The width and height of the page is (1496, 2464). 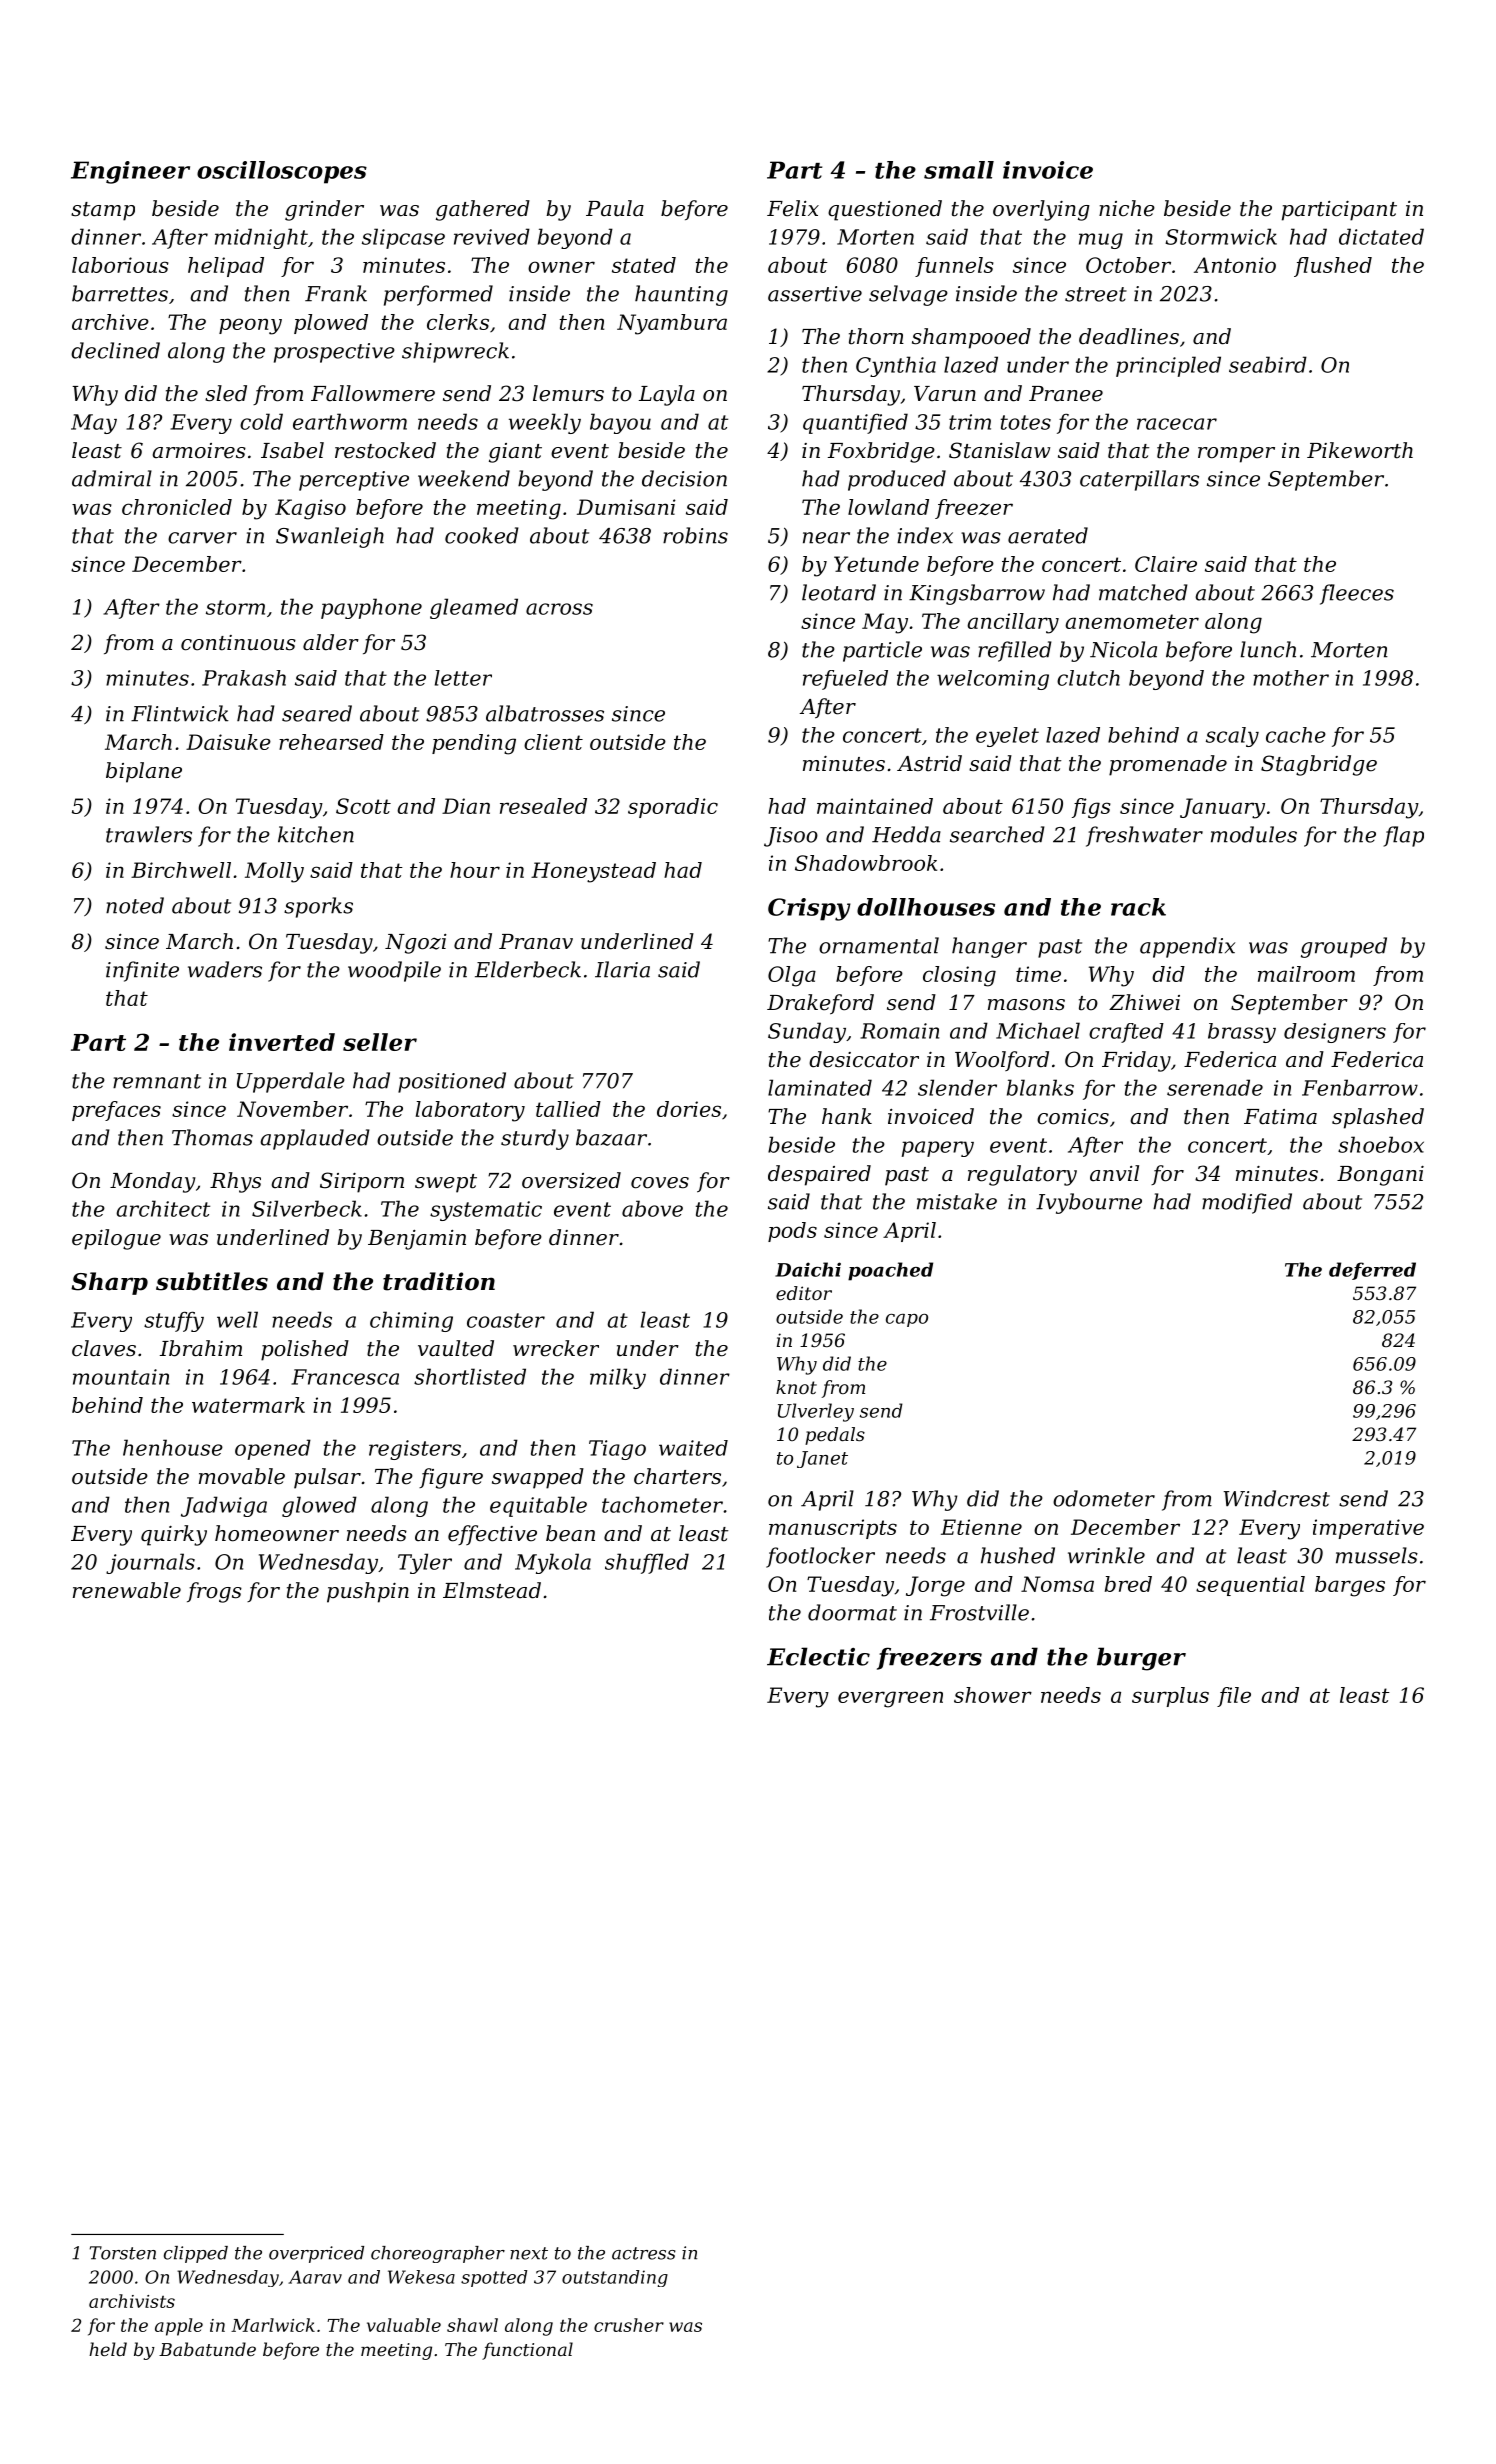 I want to click on oscilloscopes, so click(x=282, y=172).
